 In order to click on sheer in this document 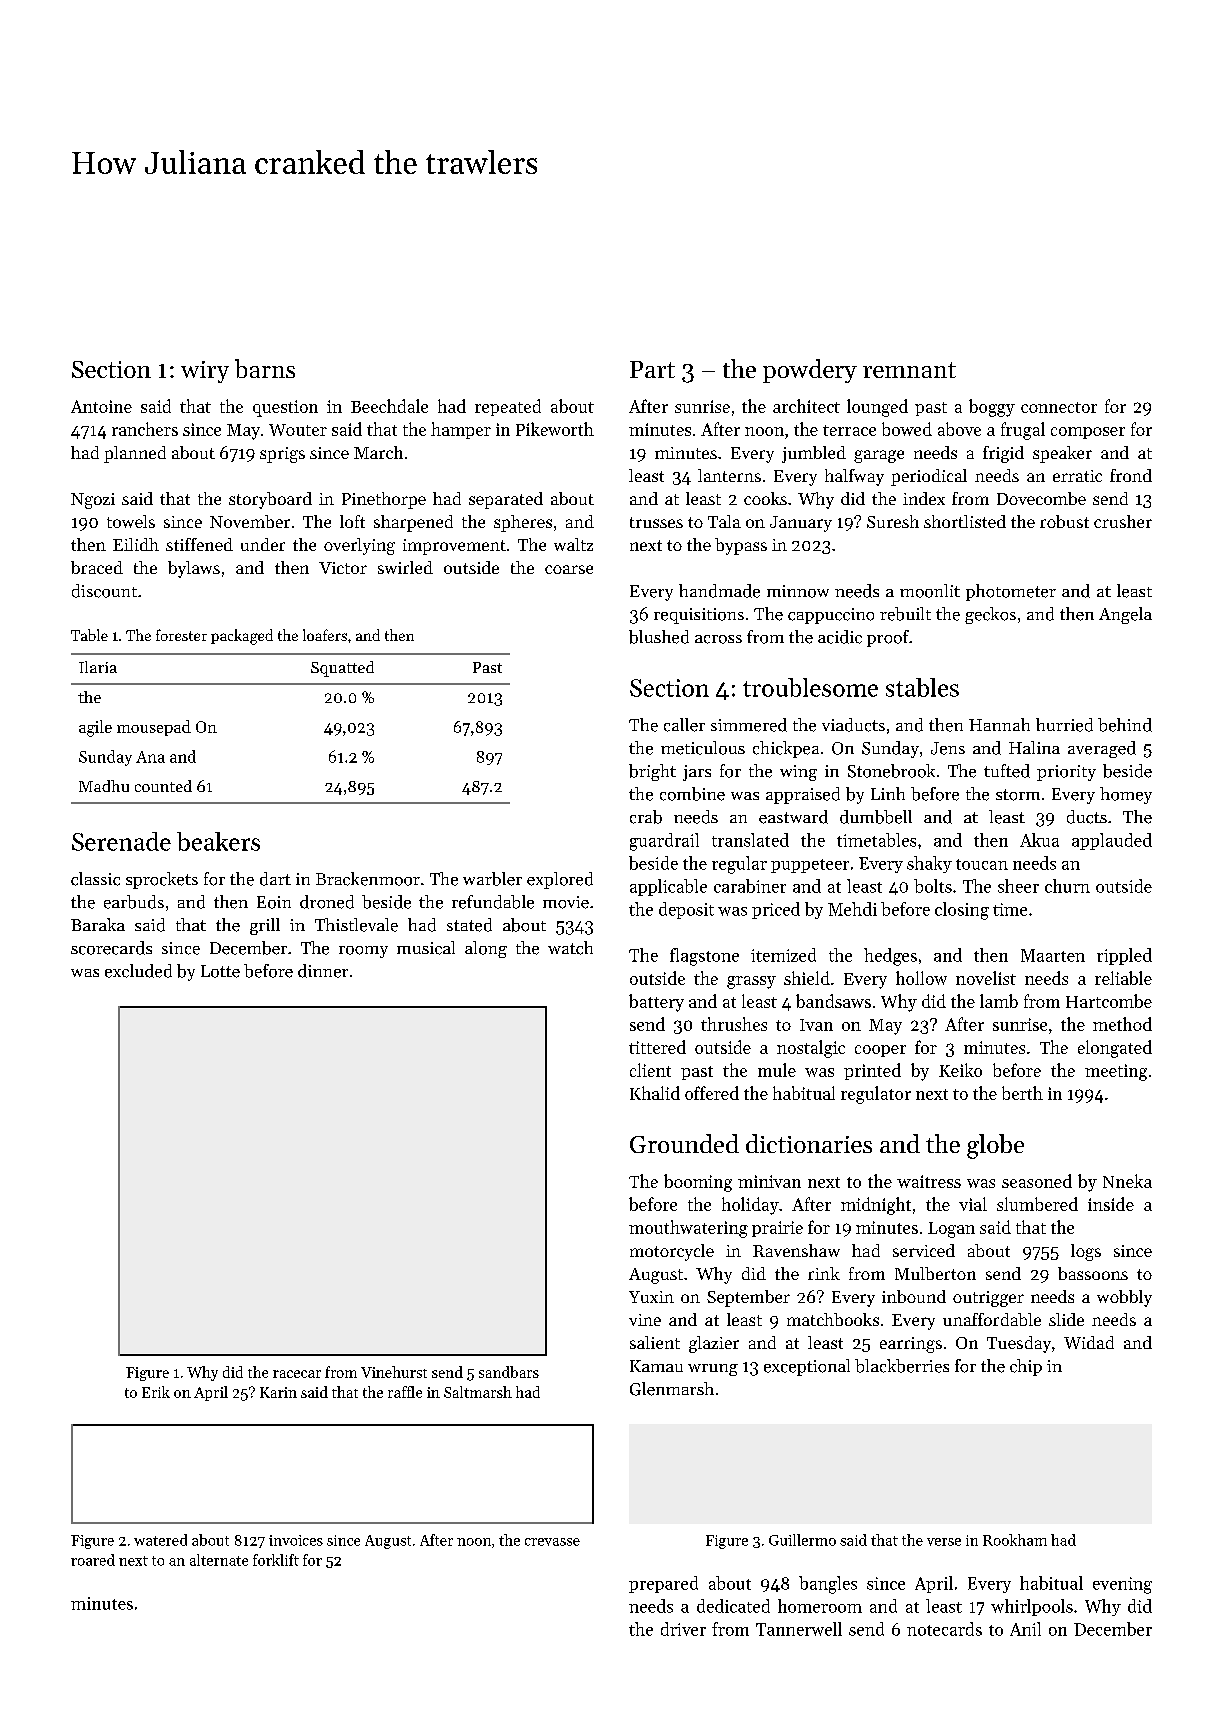, I will do `click(1018, 886)`.
